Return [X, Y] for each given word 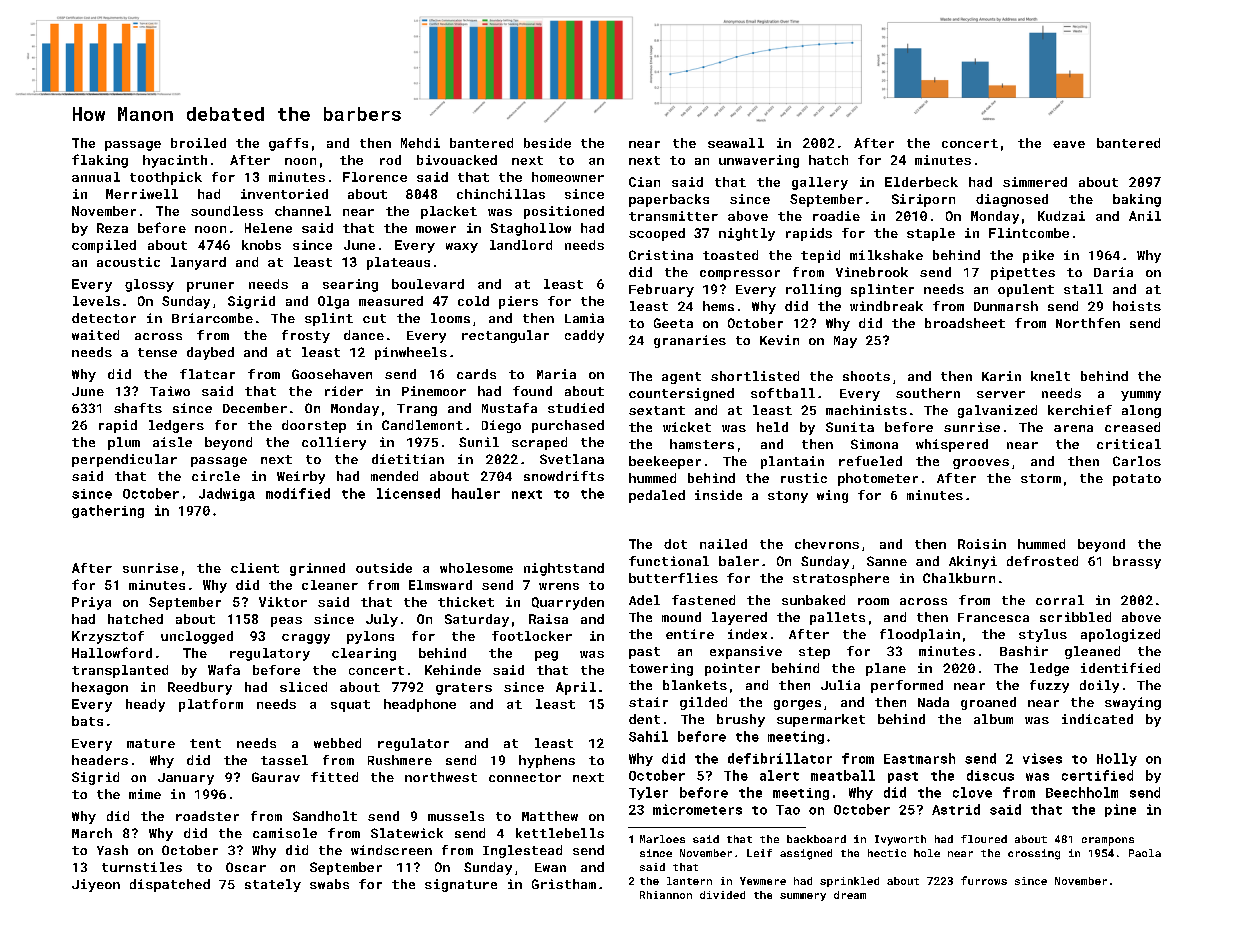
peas [286, 622]
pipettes [1023, 273]
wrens [559, 586]
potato [1137, 480]
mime [145, 794]
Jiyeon [96, 885]
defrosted [1042, 561]
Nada [933, 702]
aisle [172, 442]
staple [931, 234]
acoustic [128, 262]
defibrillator [780, 758]
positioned [564, 212]
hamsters [702, 444]
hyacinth [175, 161]
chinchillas [501, 194]
